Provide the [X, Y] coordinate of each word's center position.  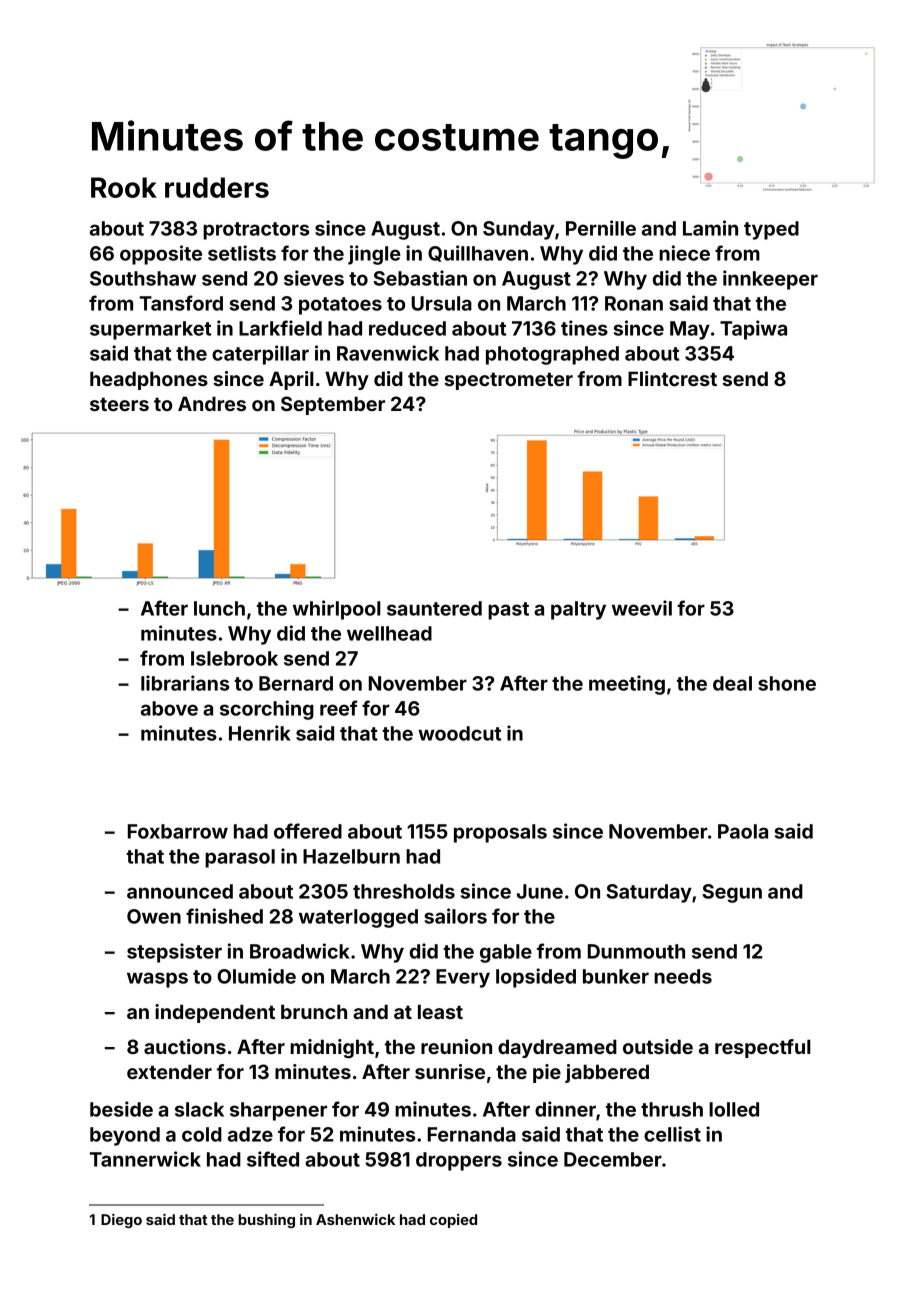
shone [787, 683]
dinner [565, 1109]
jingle [374, 255]
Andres [212, 403]
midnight [332, 1048]
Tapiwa [753, 330]
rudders [217, 187]
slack [199, 1109]
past [508, 611]
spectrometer [508, 381]
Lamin [710, 228]
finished [224, 916]
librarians [185, 683]
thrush [672, 1109]
